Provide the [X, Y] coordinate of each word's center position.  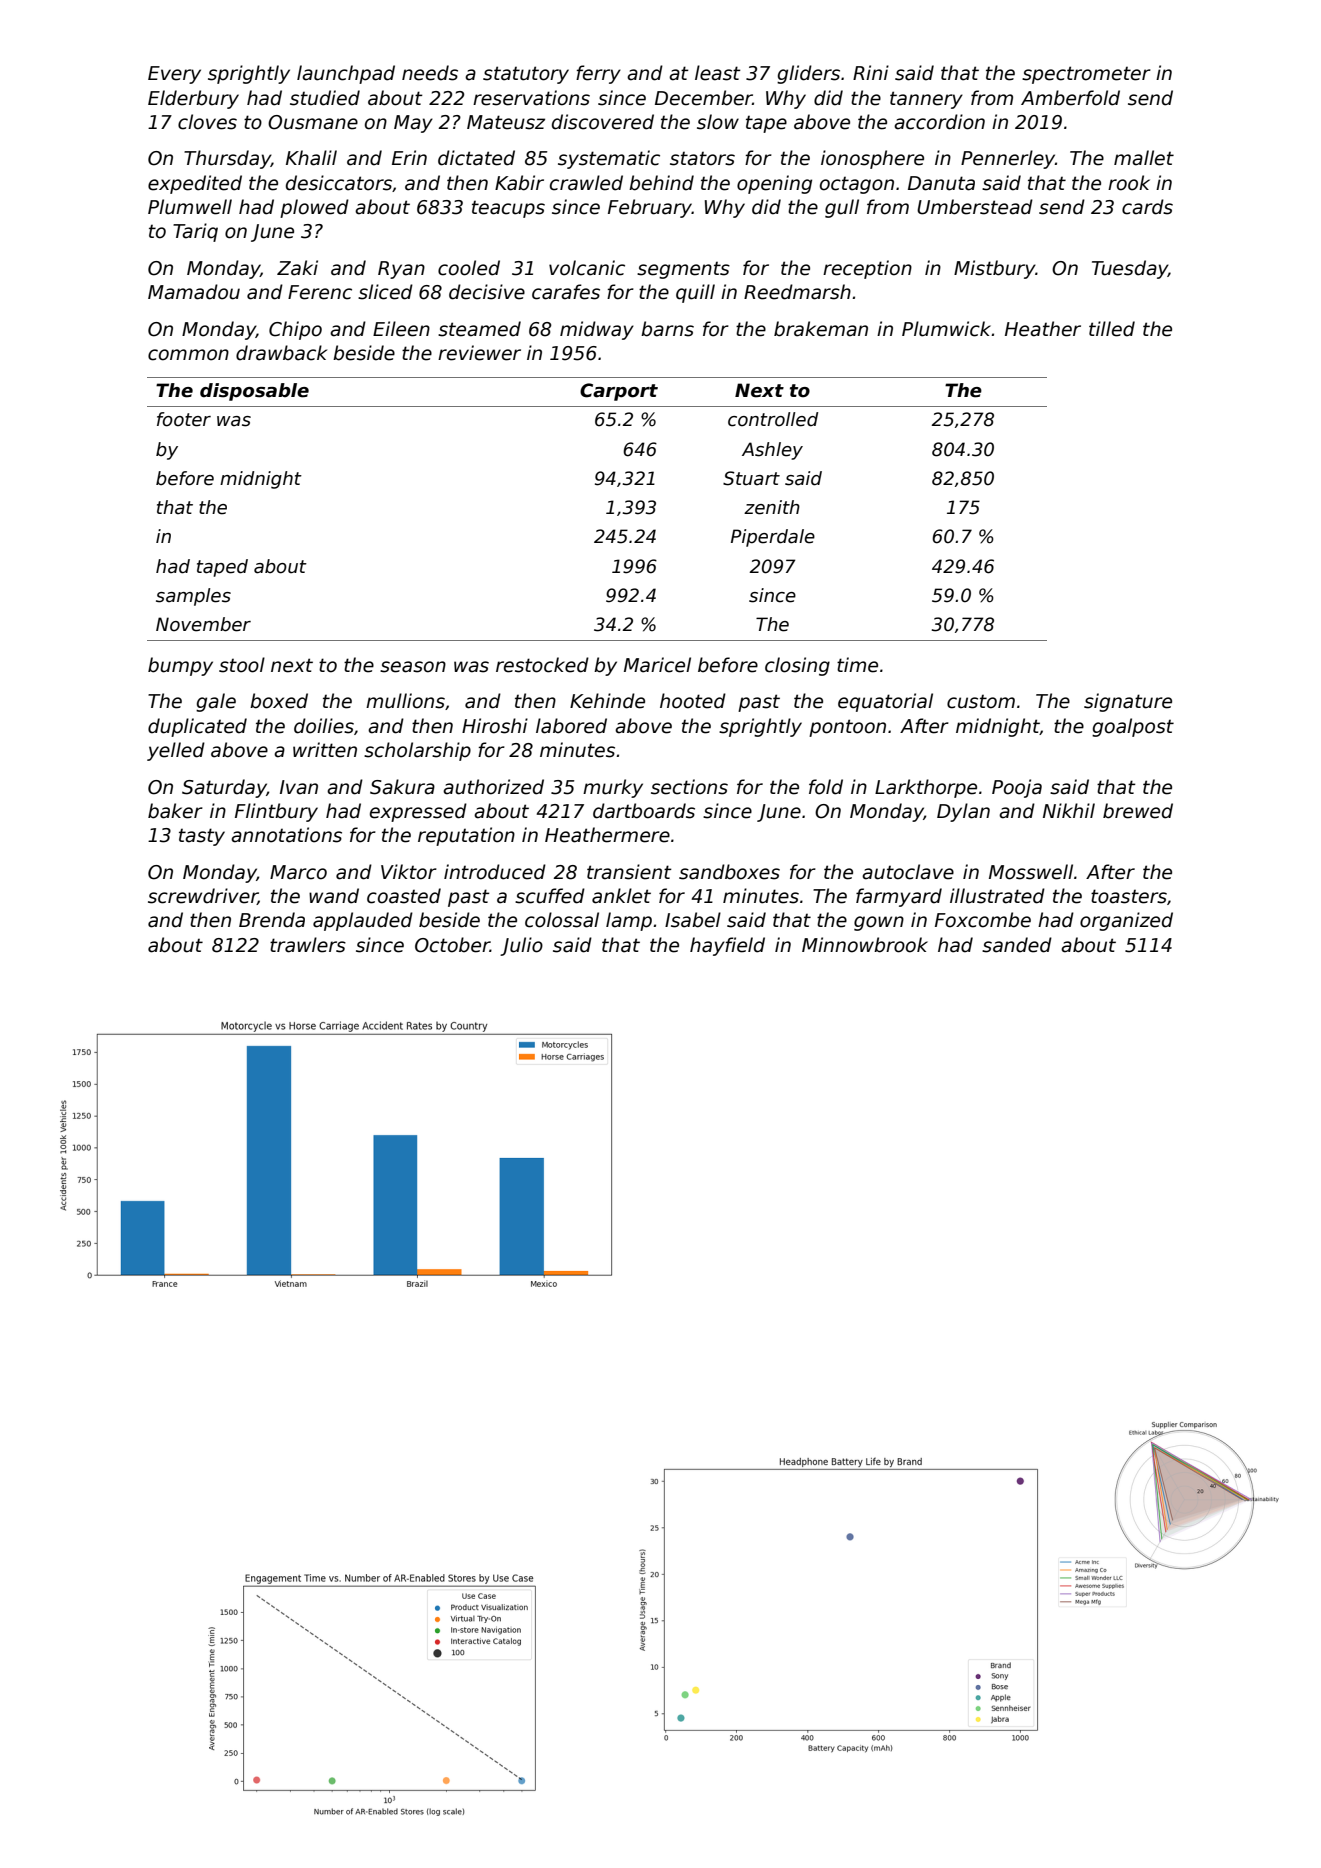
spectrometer [1086, 75]
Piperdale [773, 538]
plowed [314, 208]
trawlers [308, 945]
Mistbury [994, 269]
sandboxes [729, 872]
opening [774, 184]
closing [797, 666]
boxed [279, 701]
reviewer [479, 353]
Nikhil [1069, 810]
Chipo [295, 330]
